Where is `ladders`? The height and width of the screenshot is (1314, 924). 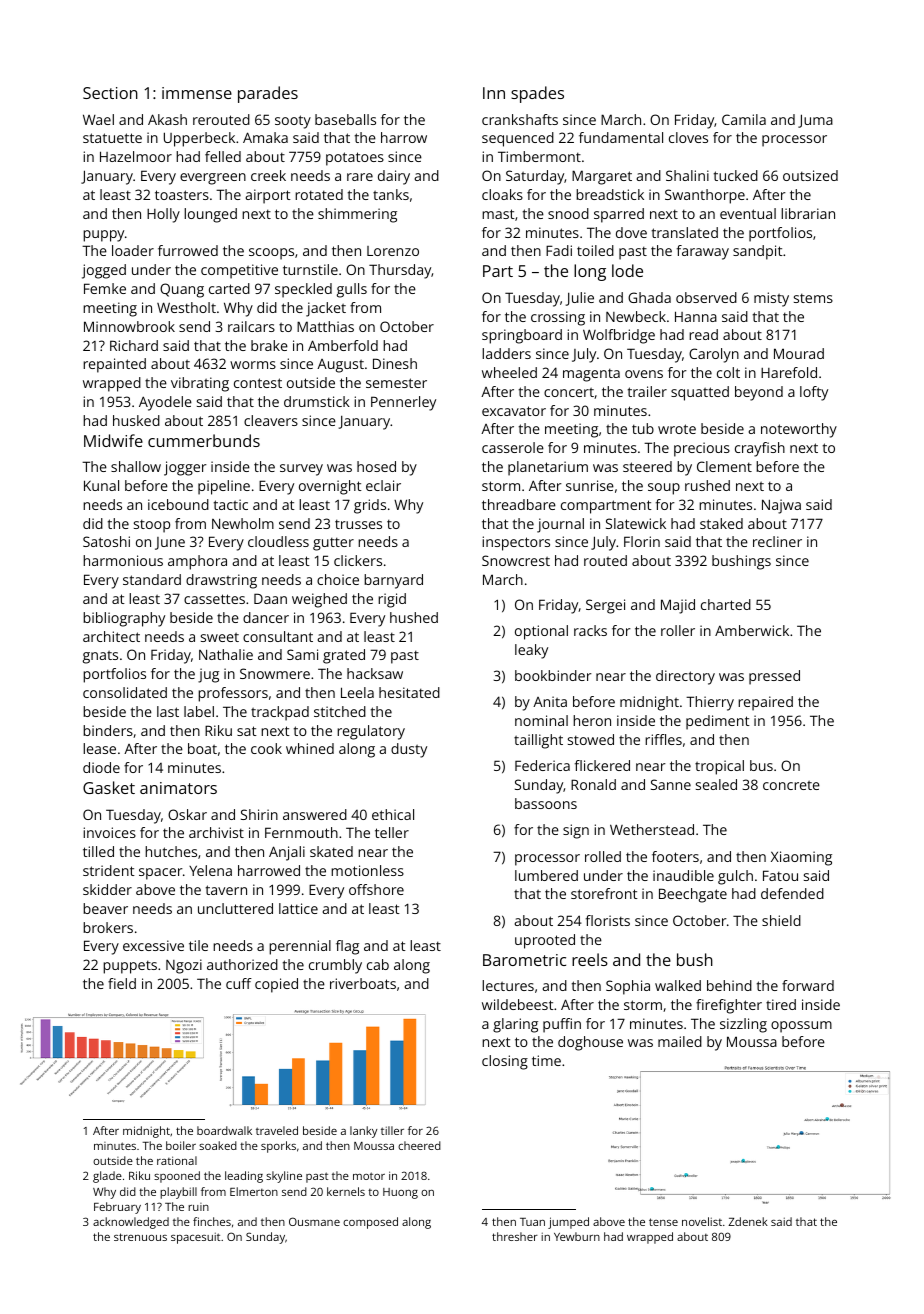 ladders is located at coordinates (506, 353).
